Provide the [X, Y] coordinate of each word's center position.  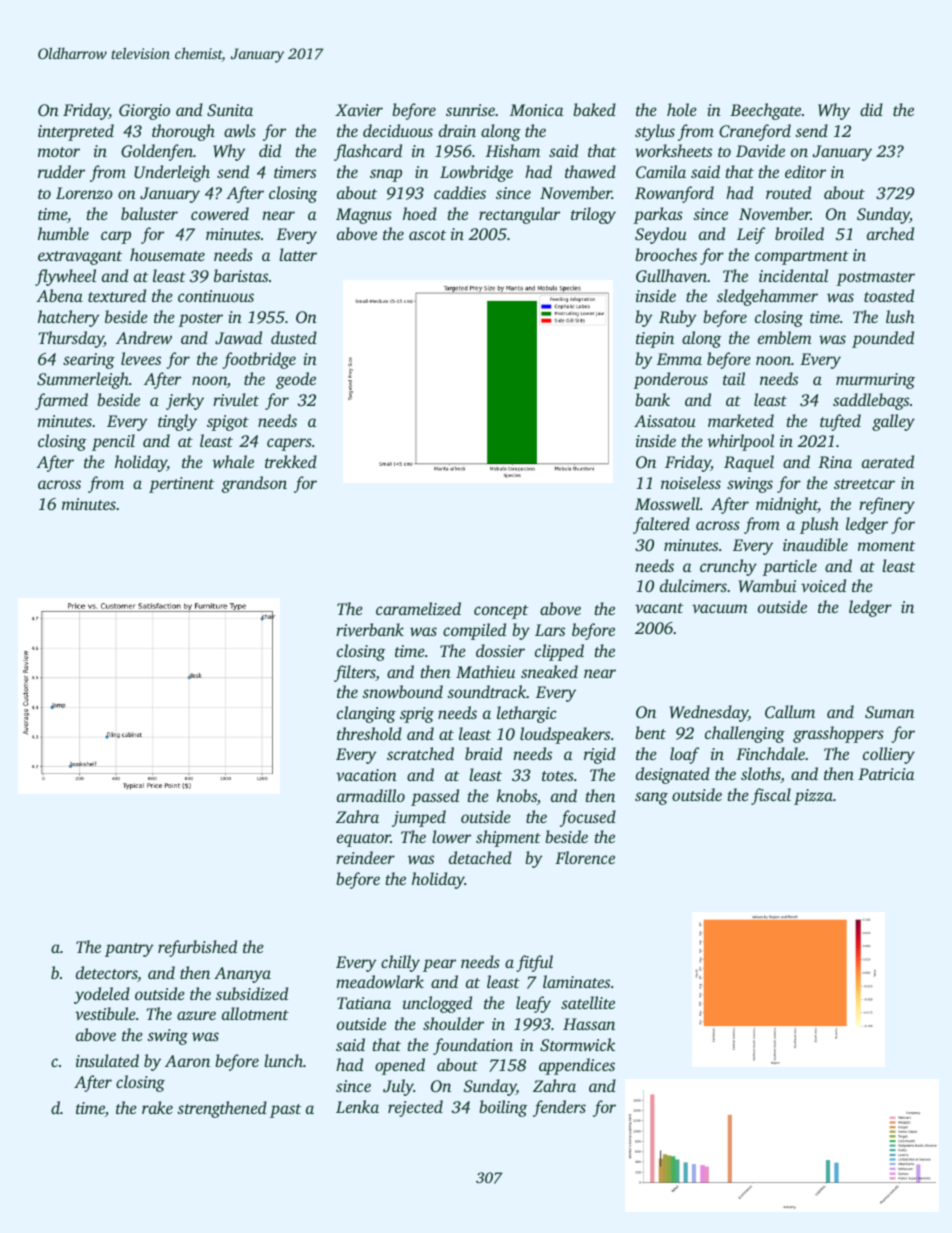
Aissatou [665, 421]
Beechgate [765, 111]
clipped [559, 652]
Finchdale [770, 753]
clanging [366, 714]
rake [157, 1107]
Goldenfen [157, 152]
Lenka [357, 1106]
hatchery [69, 318]
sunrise [470, 110]
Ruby [678, 318]
